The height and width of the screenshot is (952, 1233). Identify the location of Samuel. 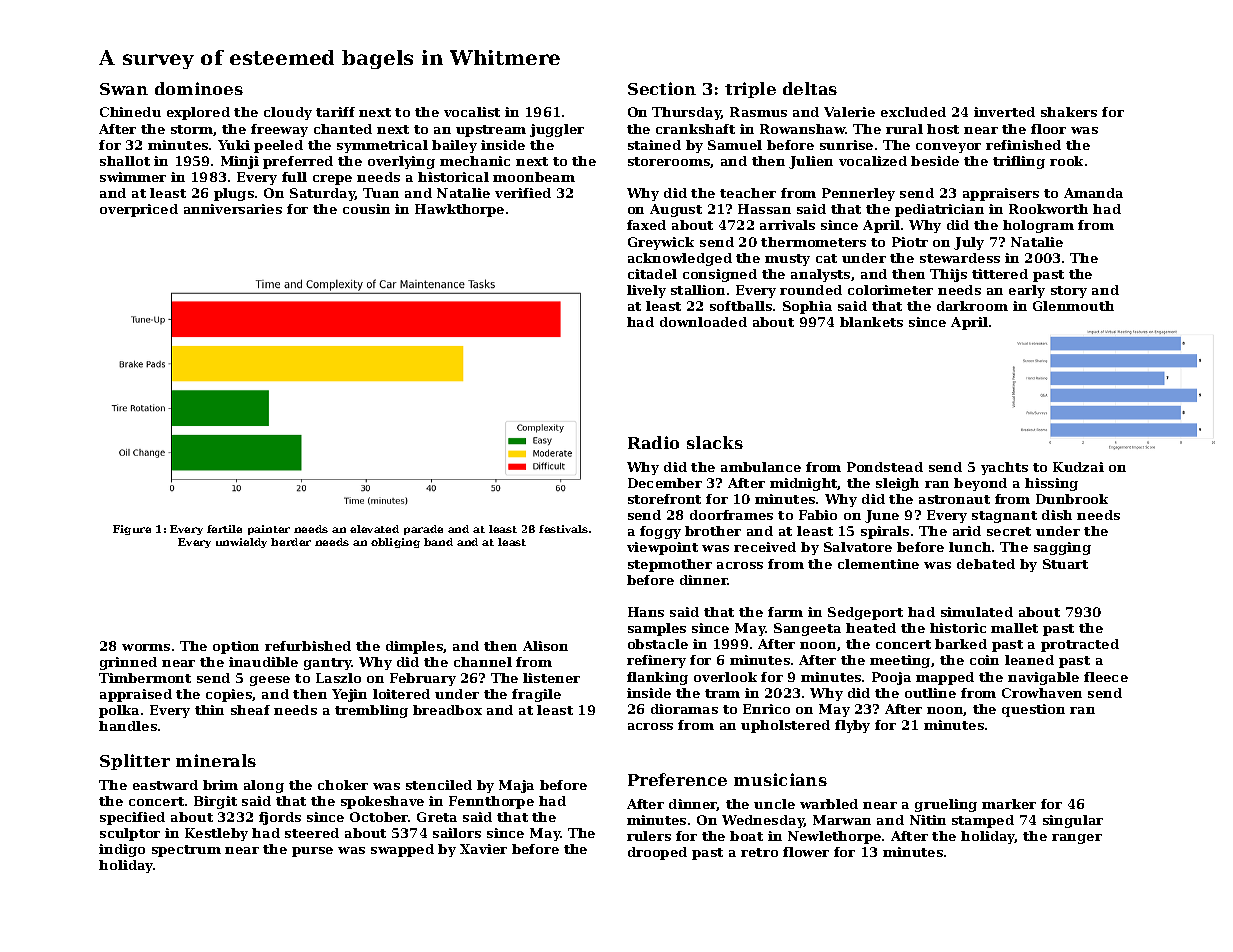
(735, 145).
